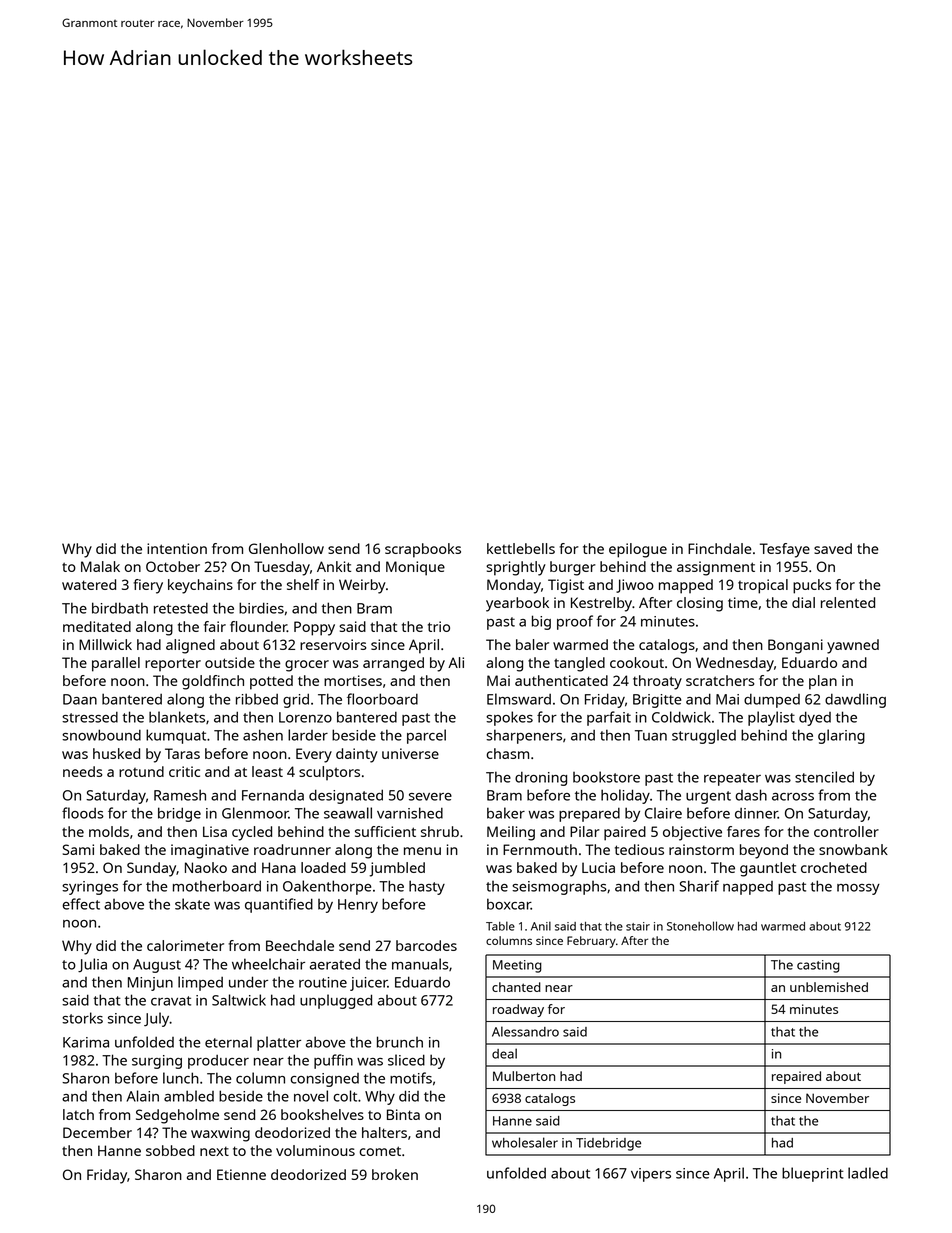  I want to click on Monique, so click(415, 568).
